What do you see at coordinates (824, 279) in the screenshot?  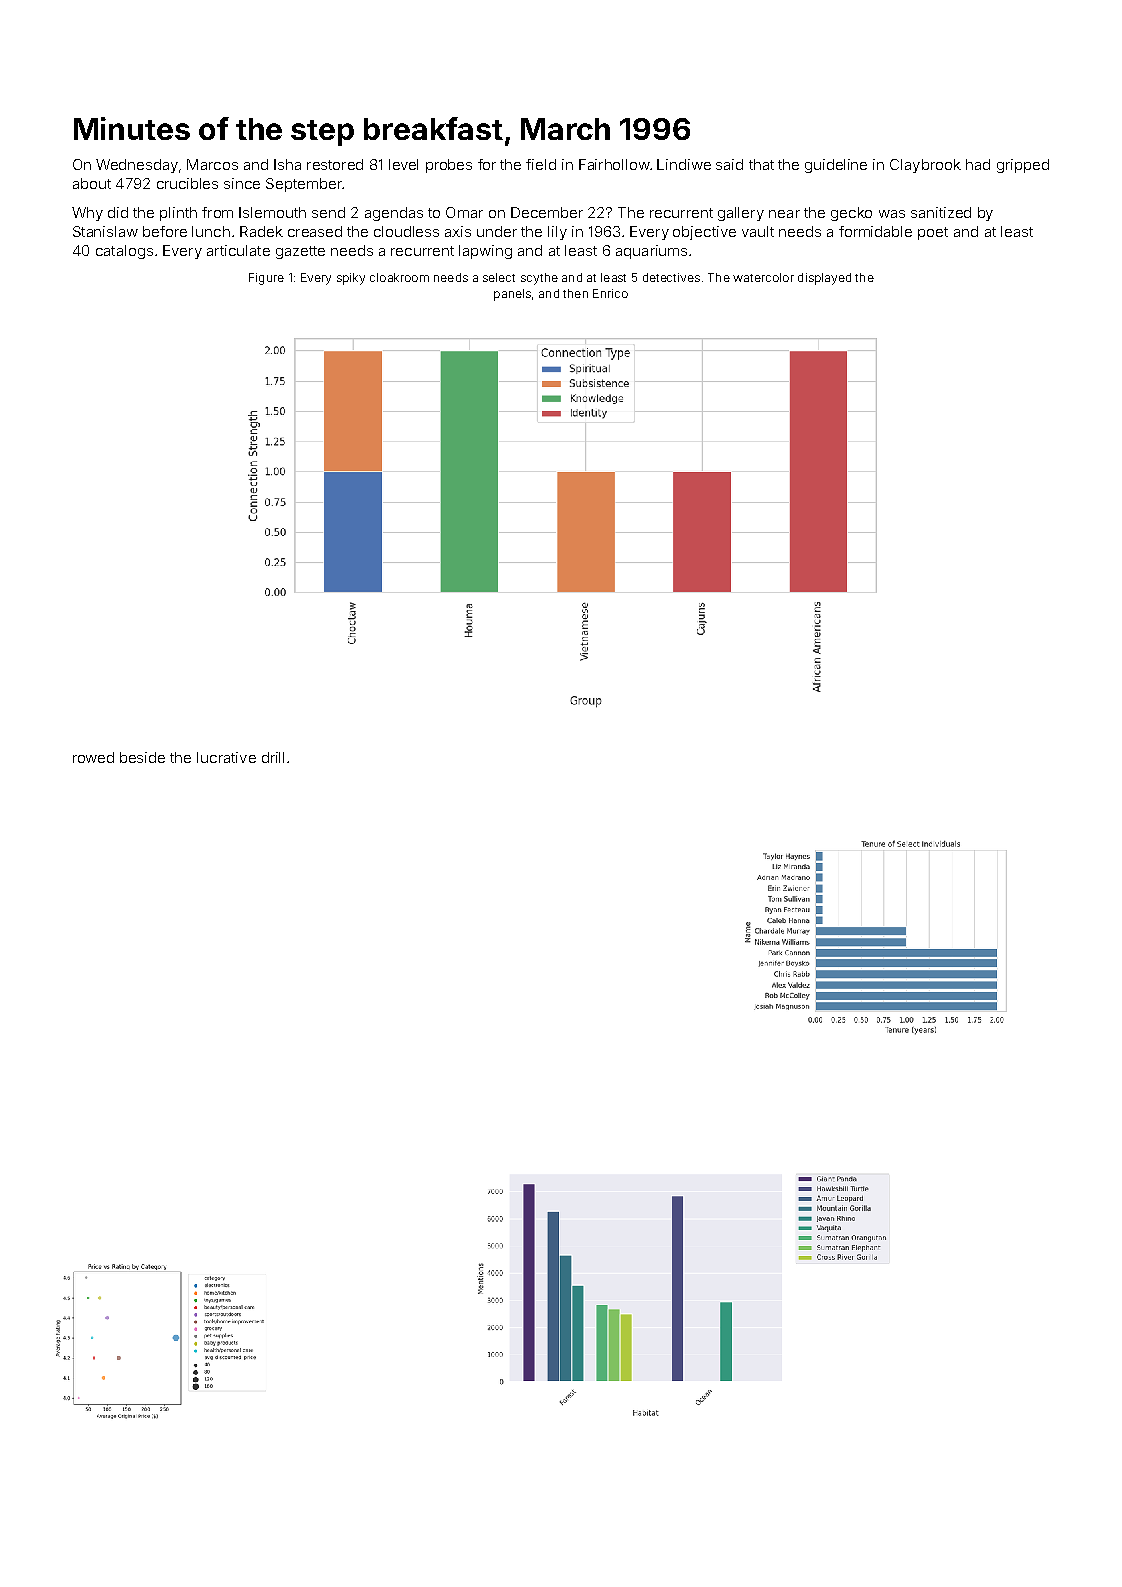 I see `displayed` at bounding box center [824, 279].
